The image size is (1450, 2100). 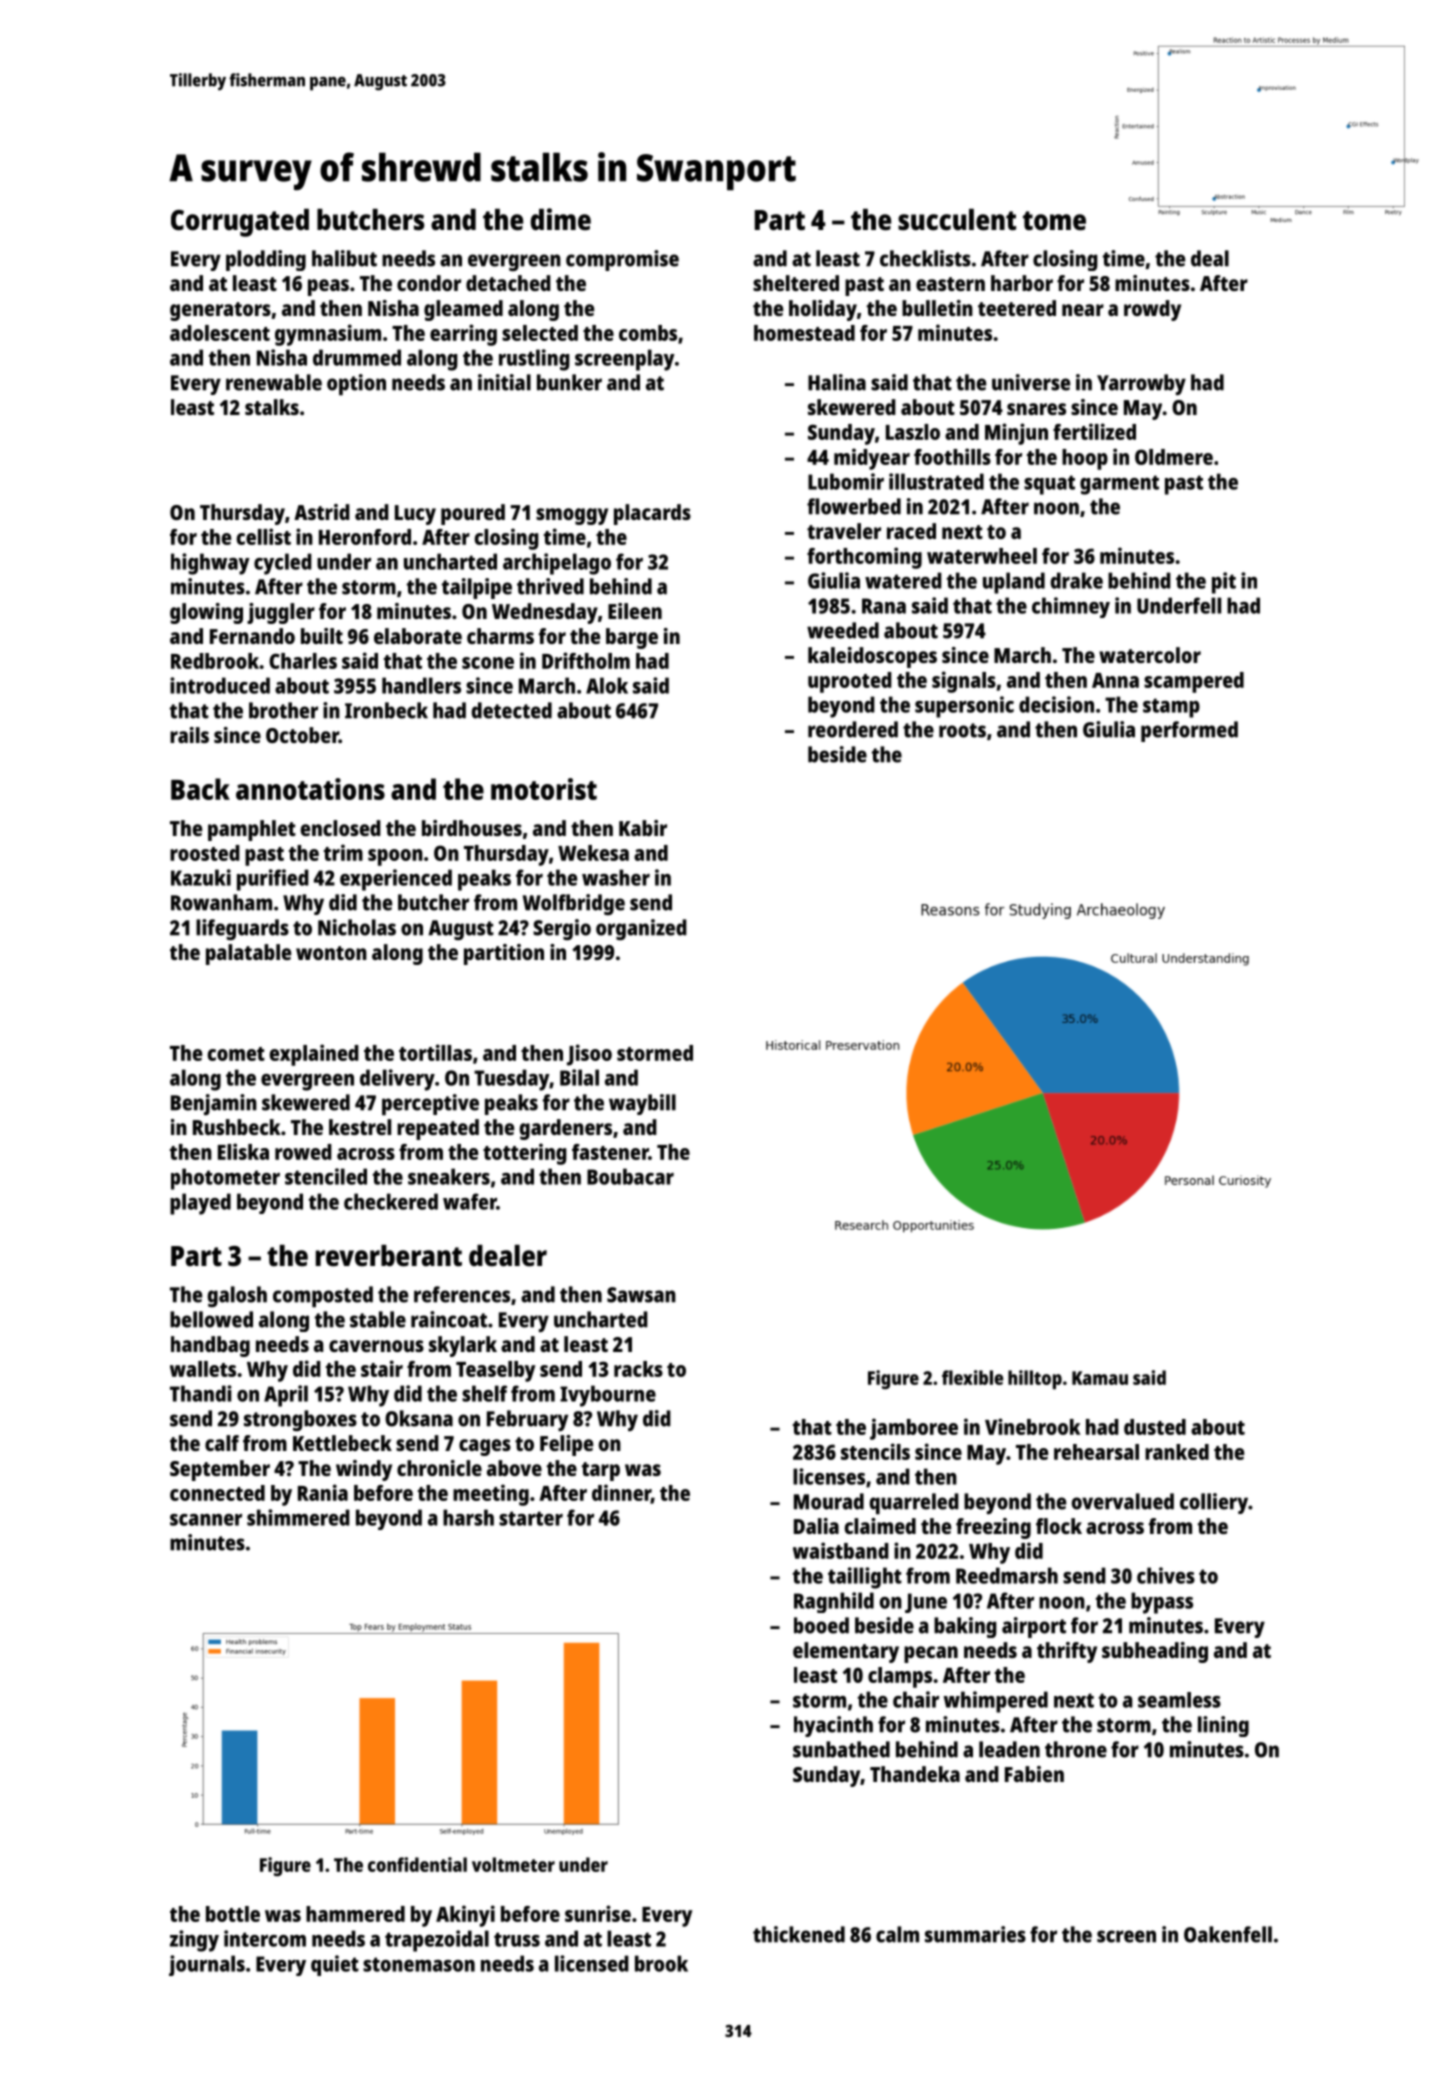 I want to click on flexible, so click(x=972, y=1377).
